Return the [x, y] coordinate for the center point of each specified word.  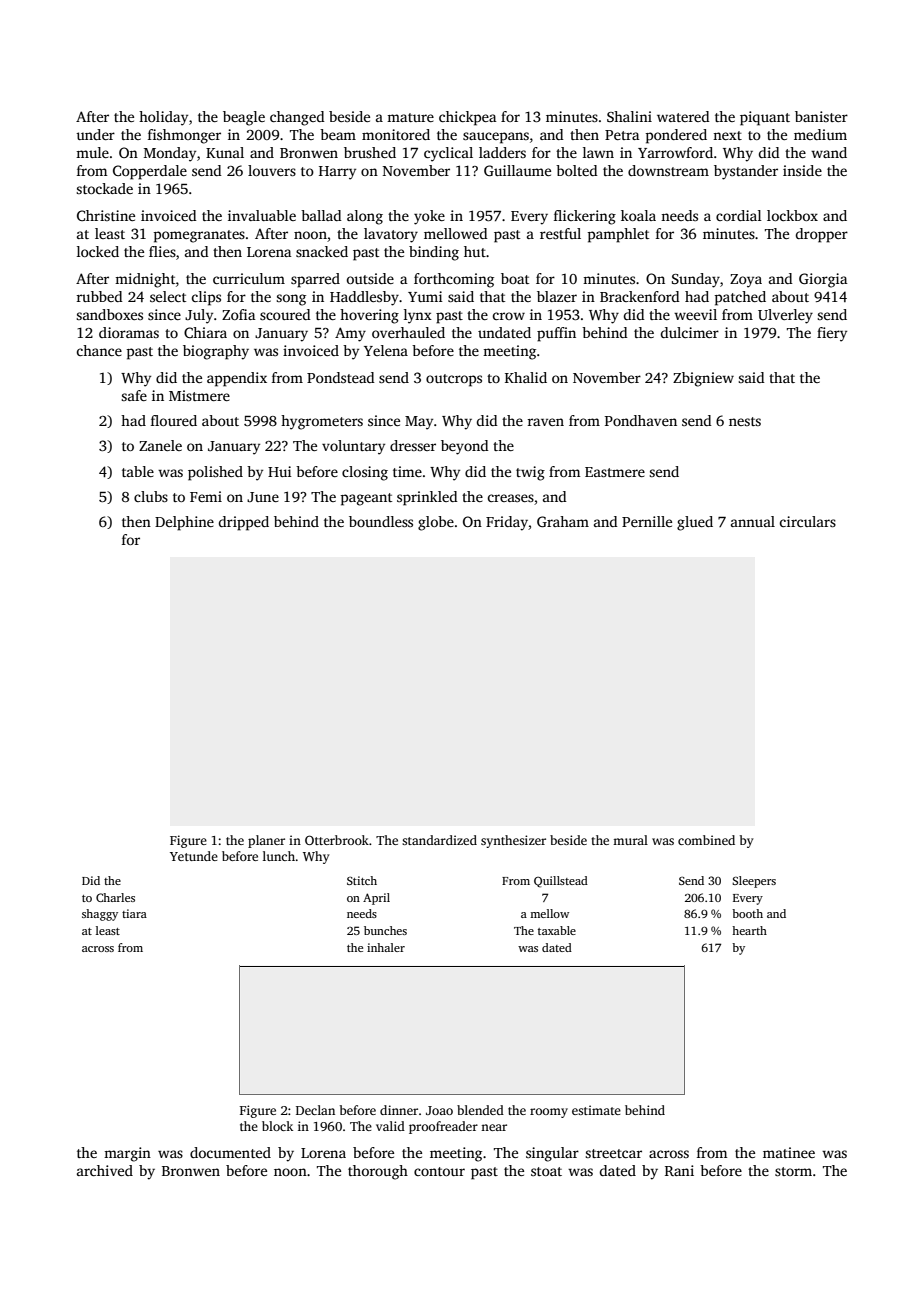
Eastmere [615, 472]
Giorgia [823, 280]
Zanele [160, 445]
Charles [115, 897]
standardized [439, 840]
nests [745, 421]
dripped [244, 523]
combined [706, 840]
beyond [465, 447]
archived [105, 1170]
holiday [163, 118]
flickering [585, 217]
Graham [563, 521]
